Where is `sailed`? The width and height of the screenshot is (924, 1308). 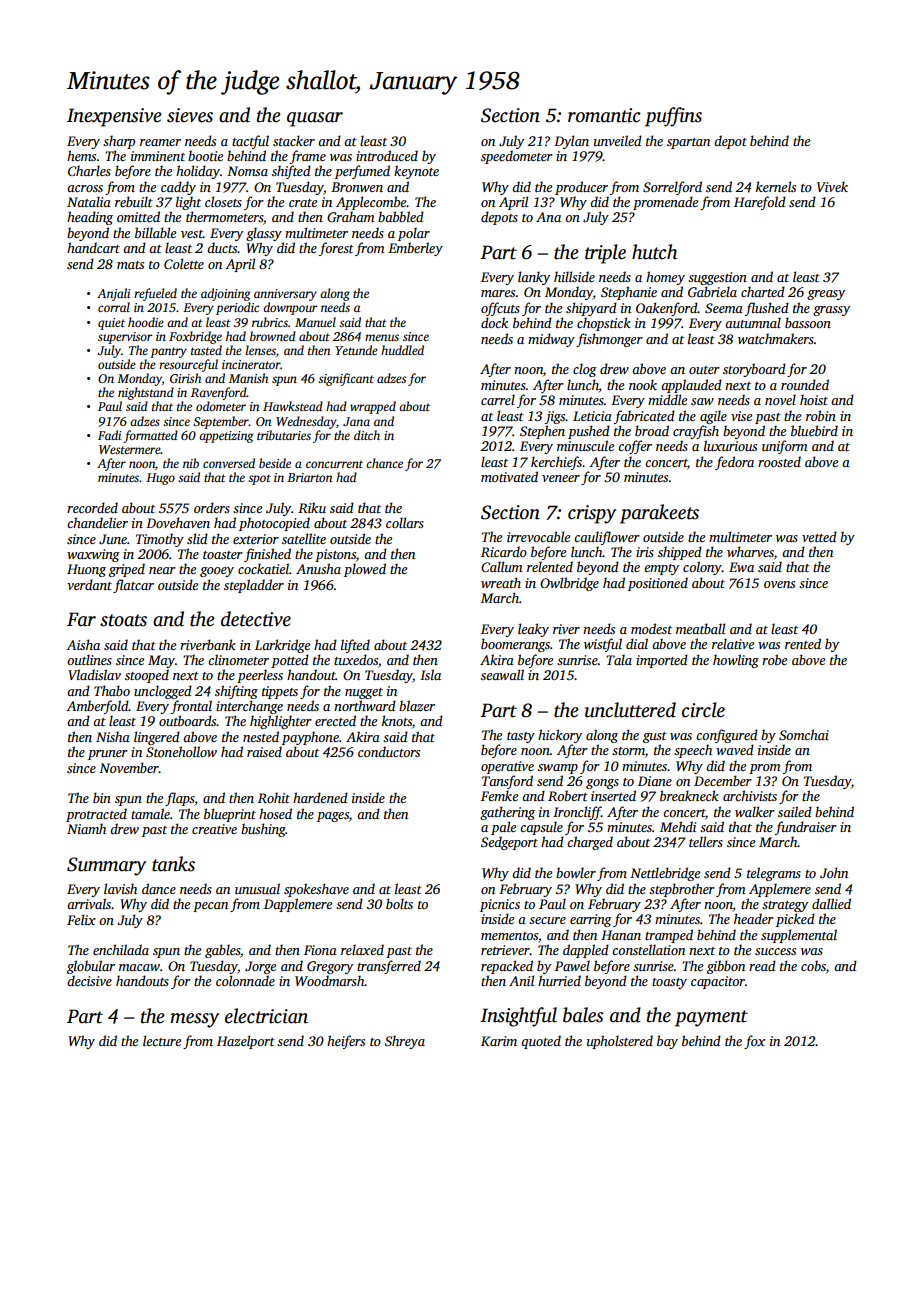
sailed is located at coordinates (795, 811).
